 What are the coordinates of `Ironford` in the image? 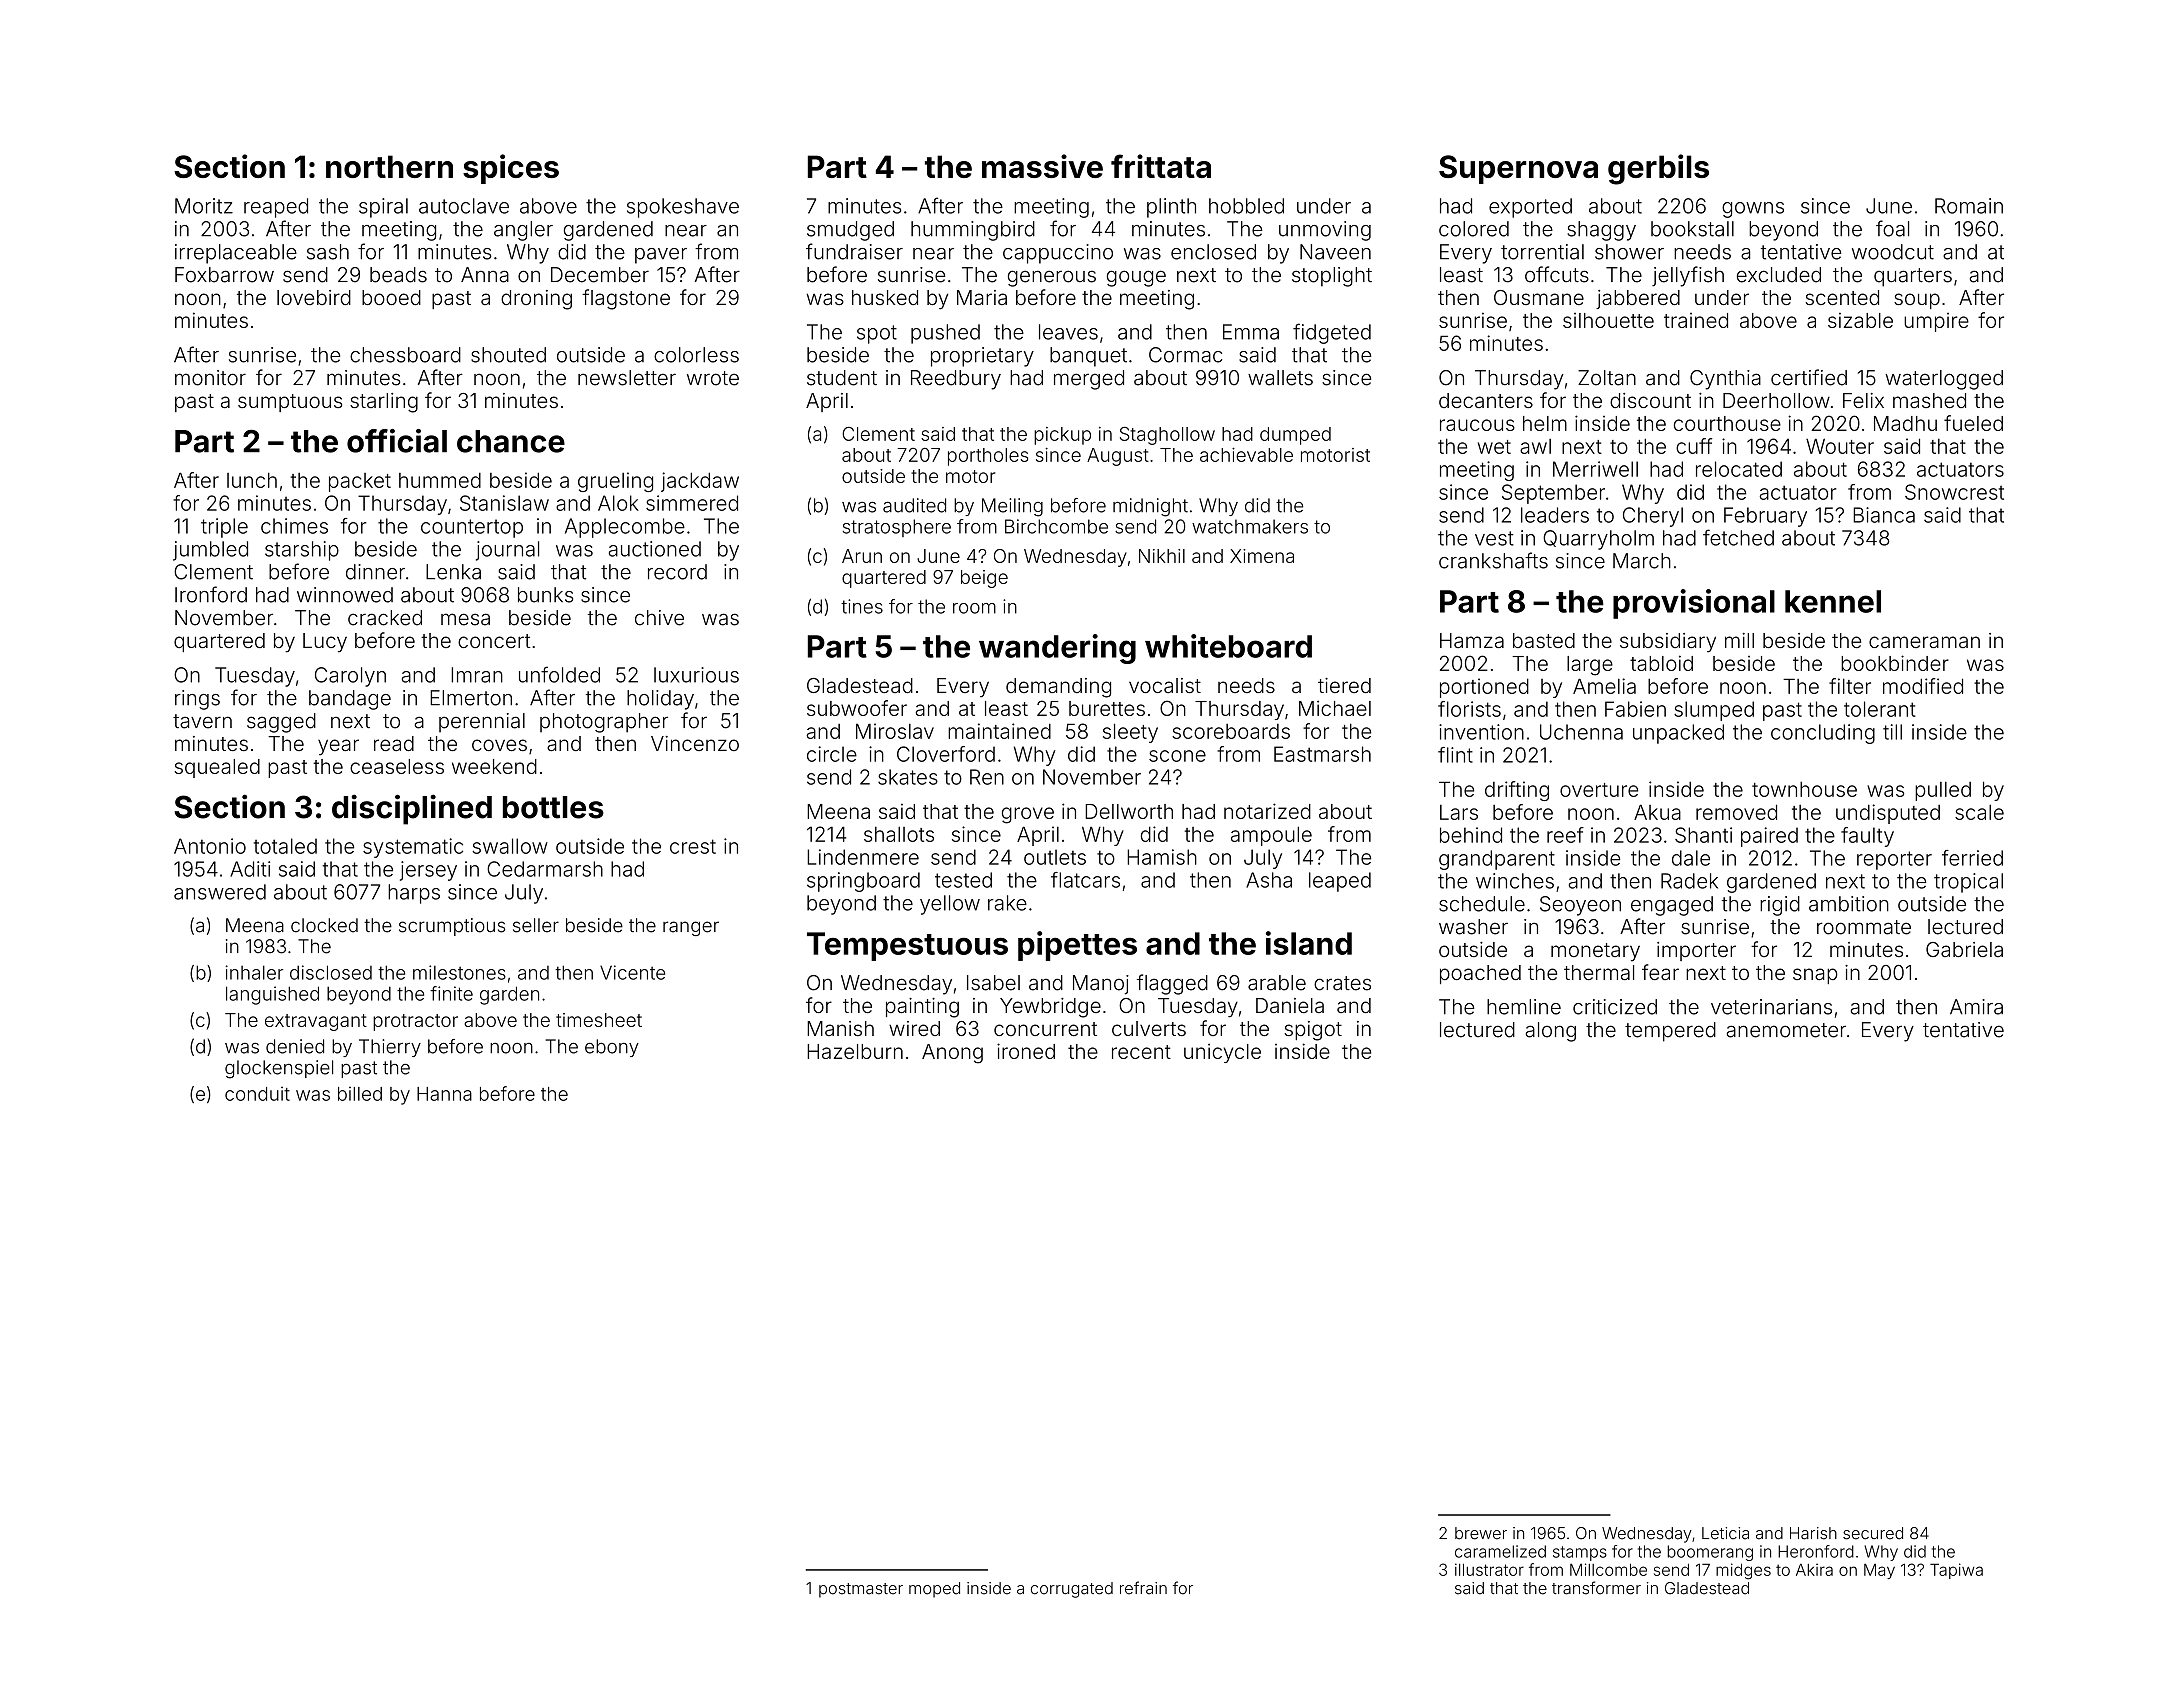 It's located at (211, 594).
